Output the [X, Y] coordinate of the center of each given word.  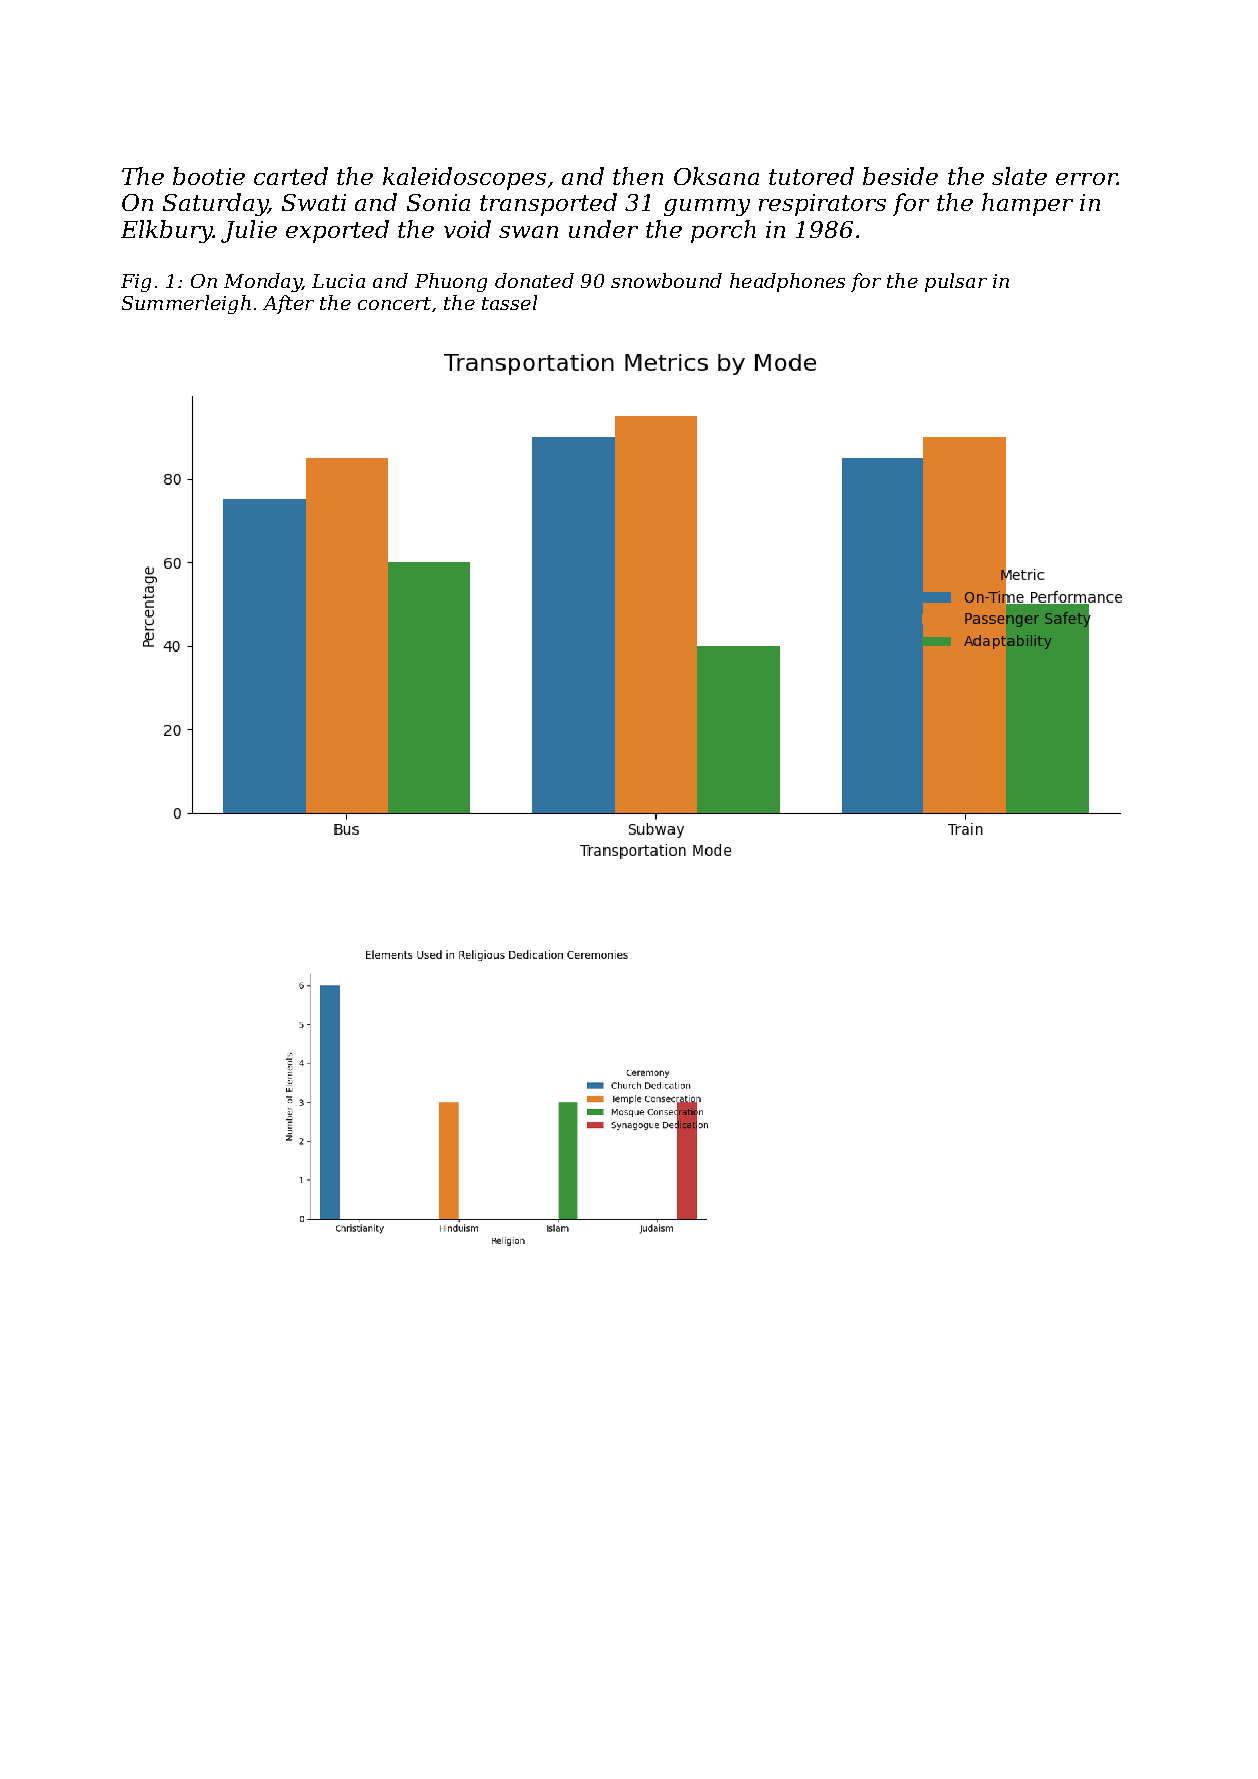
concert [394, 303]
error [1086, 179]
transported [548, 204]
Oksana [716, 176]
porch [723, 231]
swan [528, 232]
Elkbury [167, 231]
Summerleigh [186, 304]
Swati [314, 202]
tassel [509, 302]
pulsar [956, 282]
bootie [209, 176]
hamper [1027, 204]
